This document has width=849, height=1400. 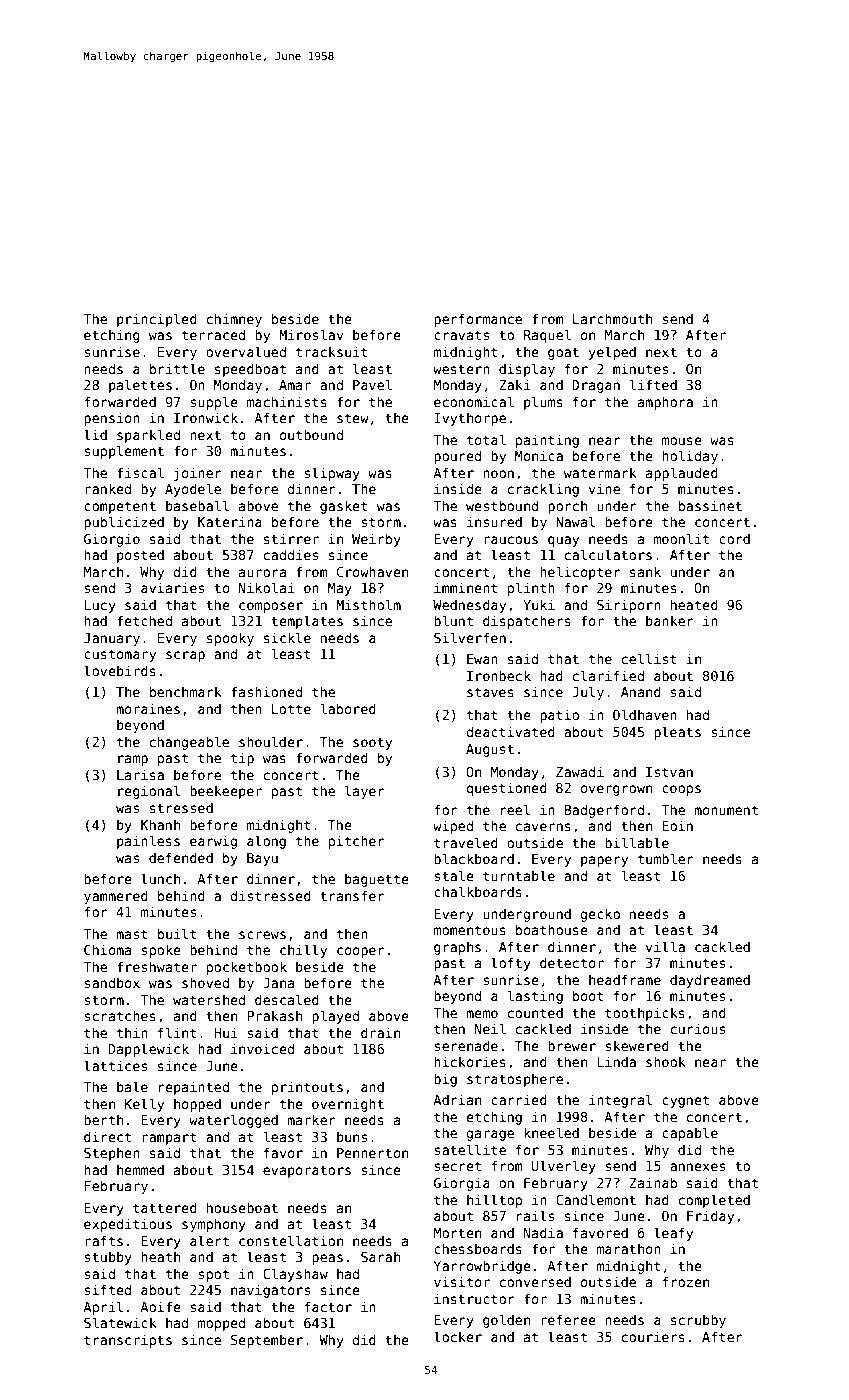 What do you see at coordinates (694, 604) in the document?
I see `heated` at bounding box center [694, 604].
